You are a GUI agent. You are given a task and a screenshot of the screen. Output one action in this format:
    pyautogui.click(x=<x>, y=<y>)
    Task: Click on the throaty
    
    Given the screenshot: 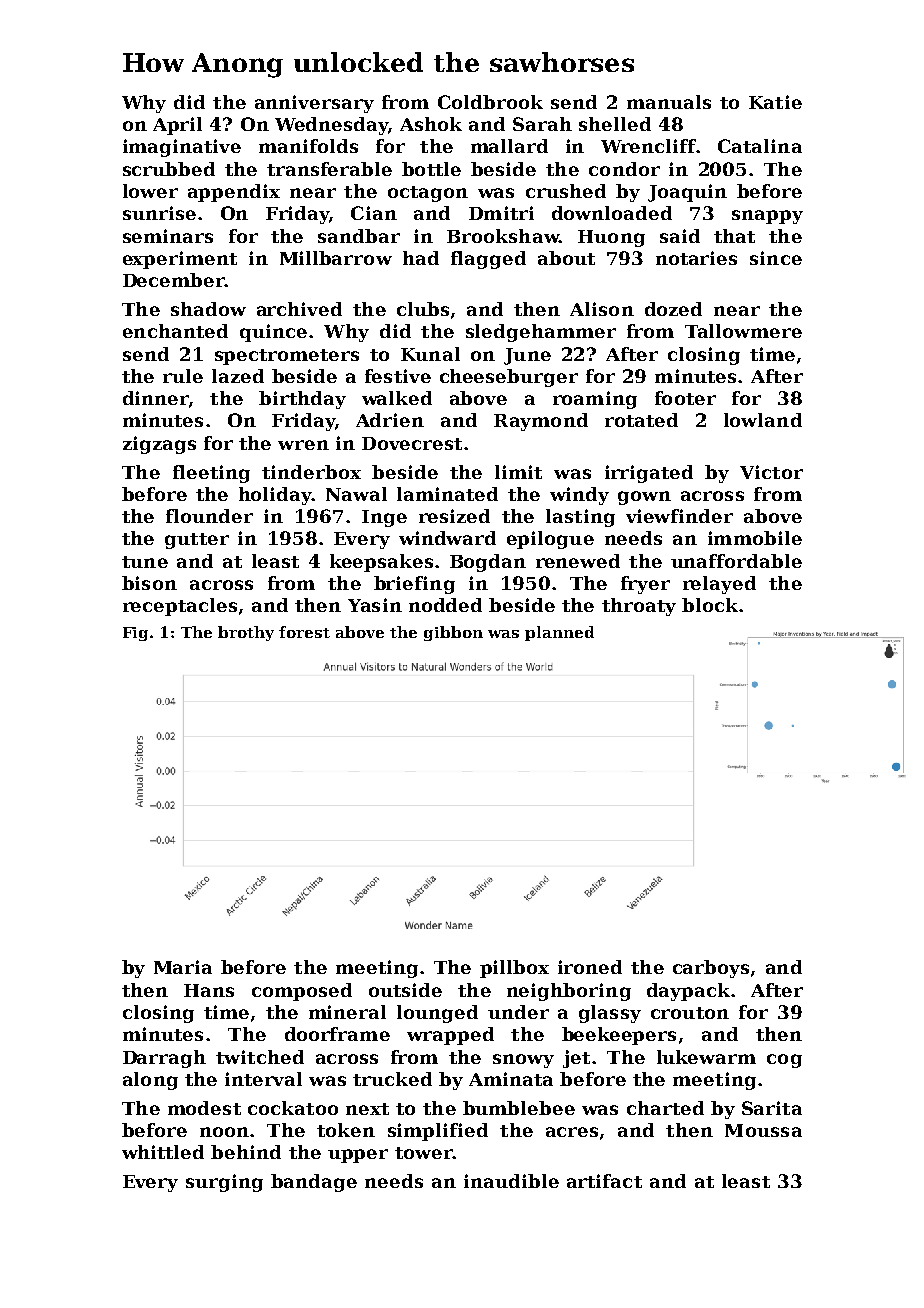 What is the action you would take?
    pyautogui.click(x=639, y=607)
